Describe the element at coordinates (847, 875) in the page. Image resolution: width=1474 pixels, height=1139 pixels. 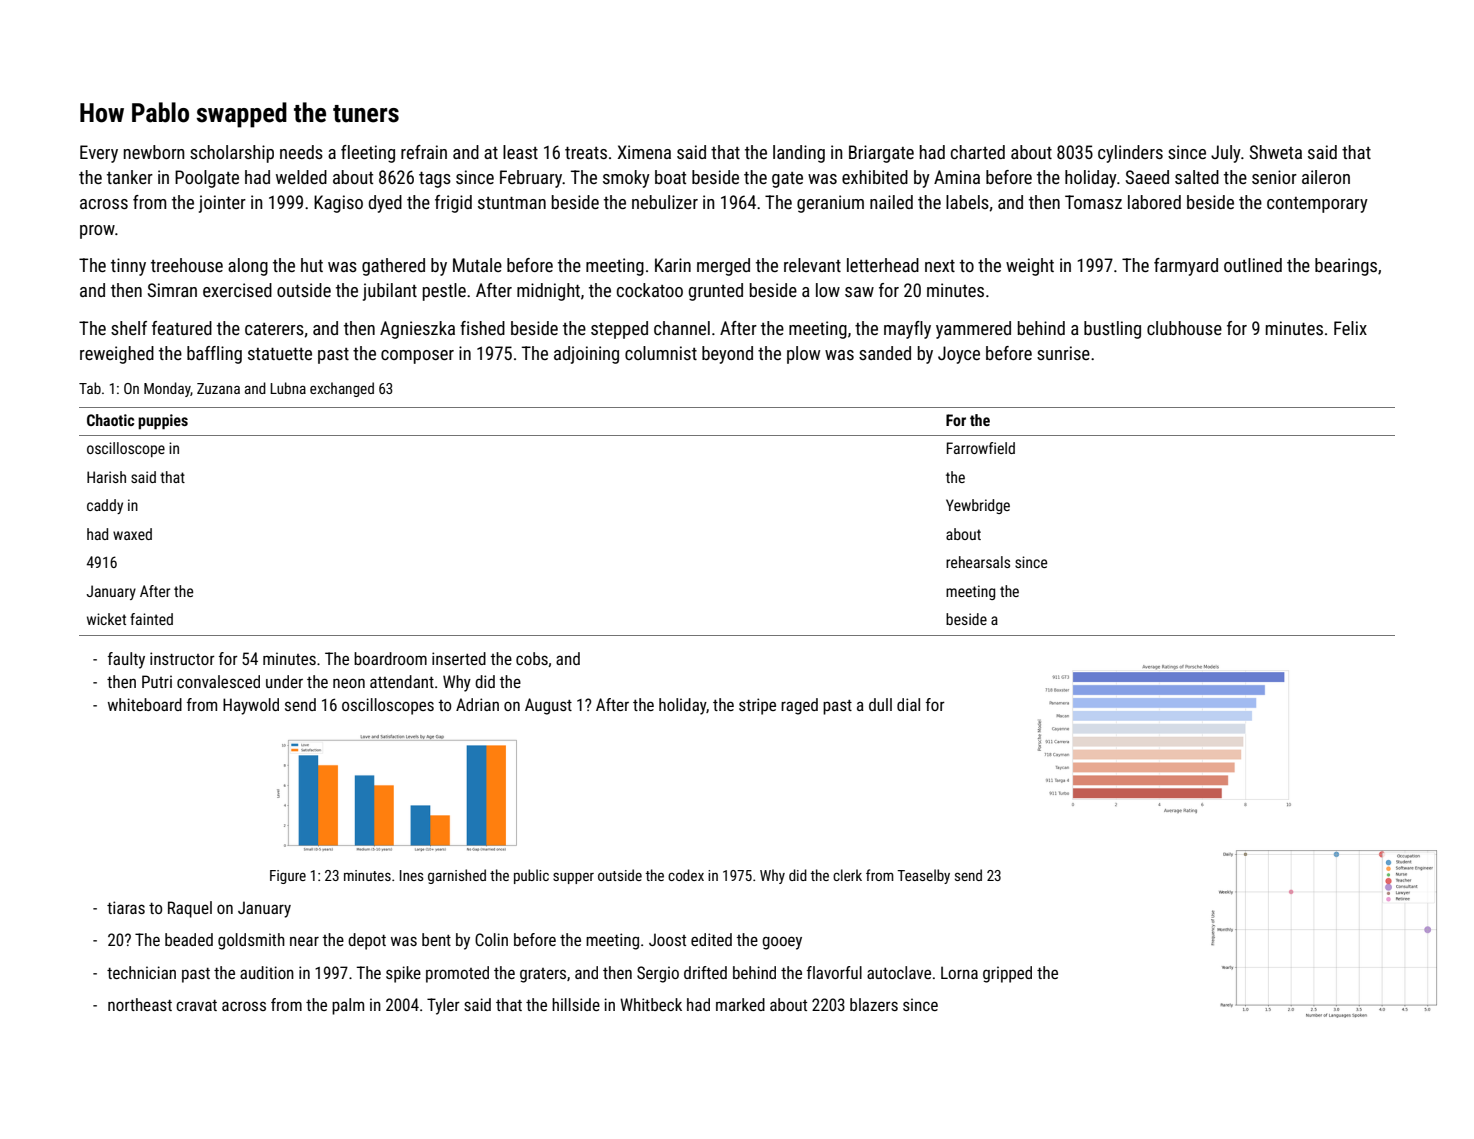
I see `clerk` at that location.
